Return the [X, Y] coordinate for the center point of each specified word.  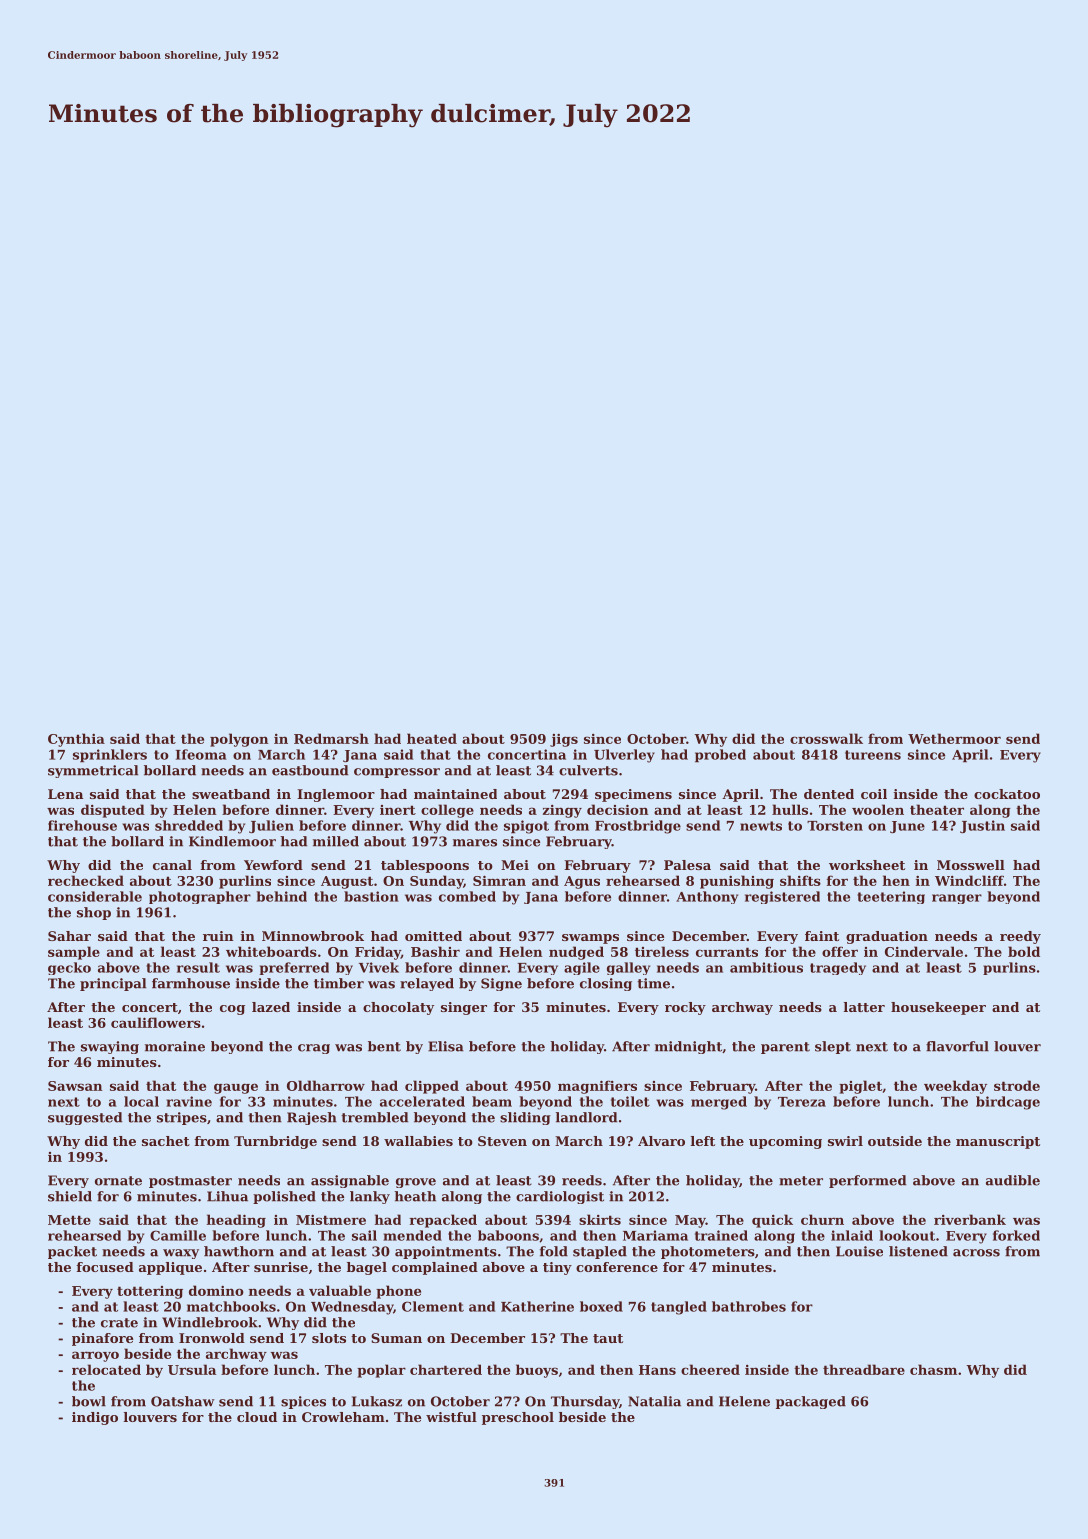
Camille [178, 1235]
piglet [860, 1087]
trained [721, 1235]
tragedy [838, 968]
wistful [451, 1417]
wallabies [418, 1141]
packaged [811, 1402]
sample [74, 953]
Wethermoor [954, 738]
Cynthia [76, 740]
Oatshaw [183, 1401]
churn [822, 1219]
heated [432, 738]
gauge [236, 1088]
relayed [427, 984]
